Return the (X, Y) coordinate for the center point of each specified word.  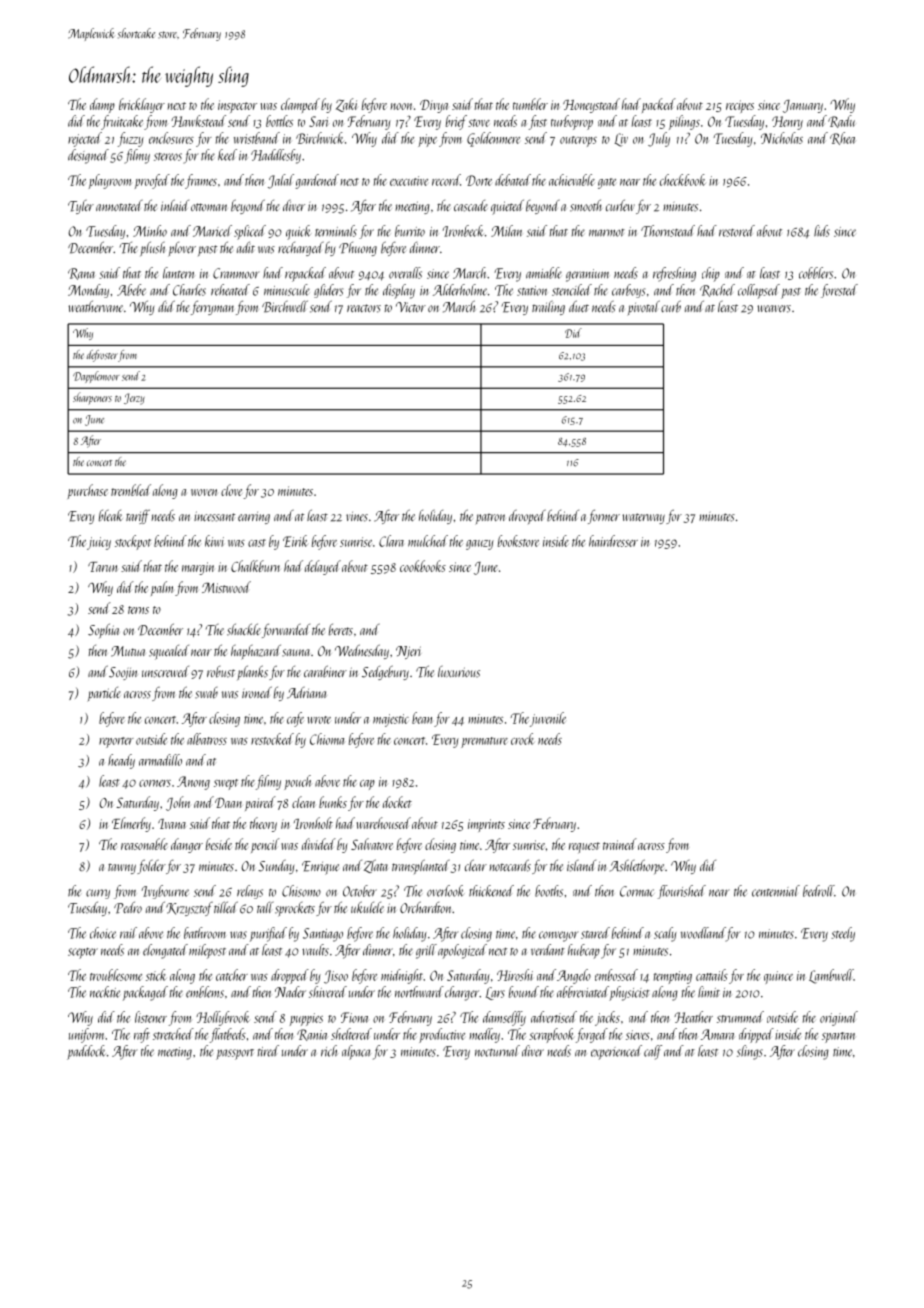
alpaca (356, 1052)
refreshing (674, 274)
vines (357, 517)
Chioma (327, 739)
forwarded (286, 630)
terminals (336, 231)
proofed (152, 181)
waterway (643, 518)
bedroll (818, 891)
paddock (86, 1052)
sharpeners (92, 398)
